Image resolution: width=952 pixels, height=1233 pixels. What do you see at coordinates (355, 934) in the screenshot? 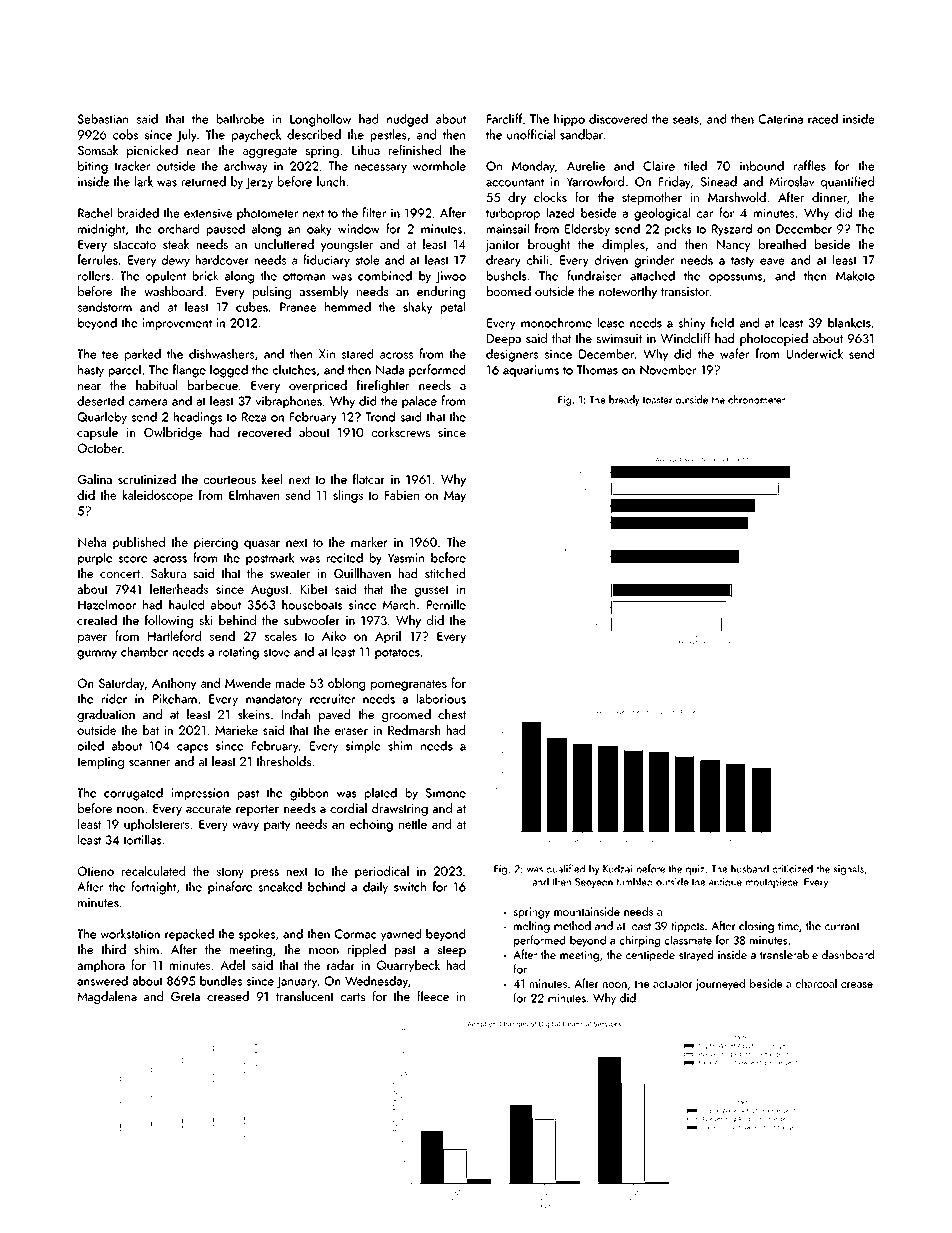
I see `Cormac` at bounding box center [355, 934].
